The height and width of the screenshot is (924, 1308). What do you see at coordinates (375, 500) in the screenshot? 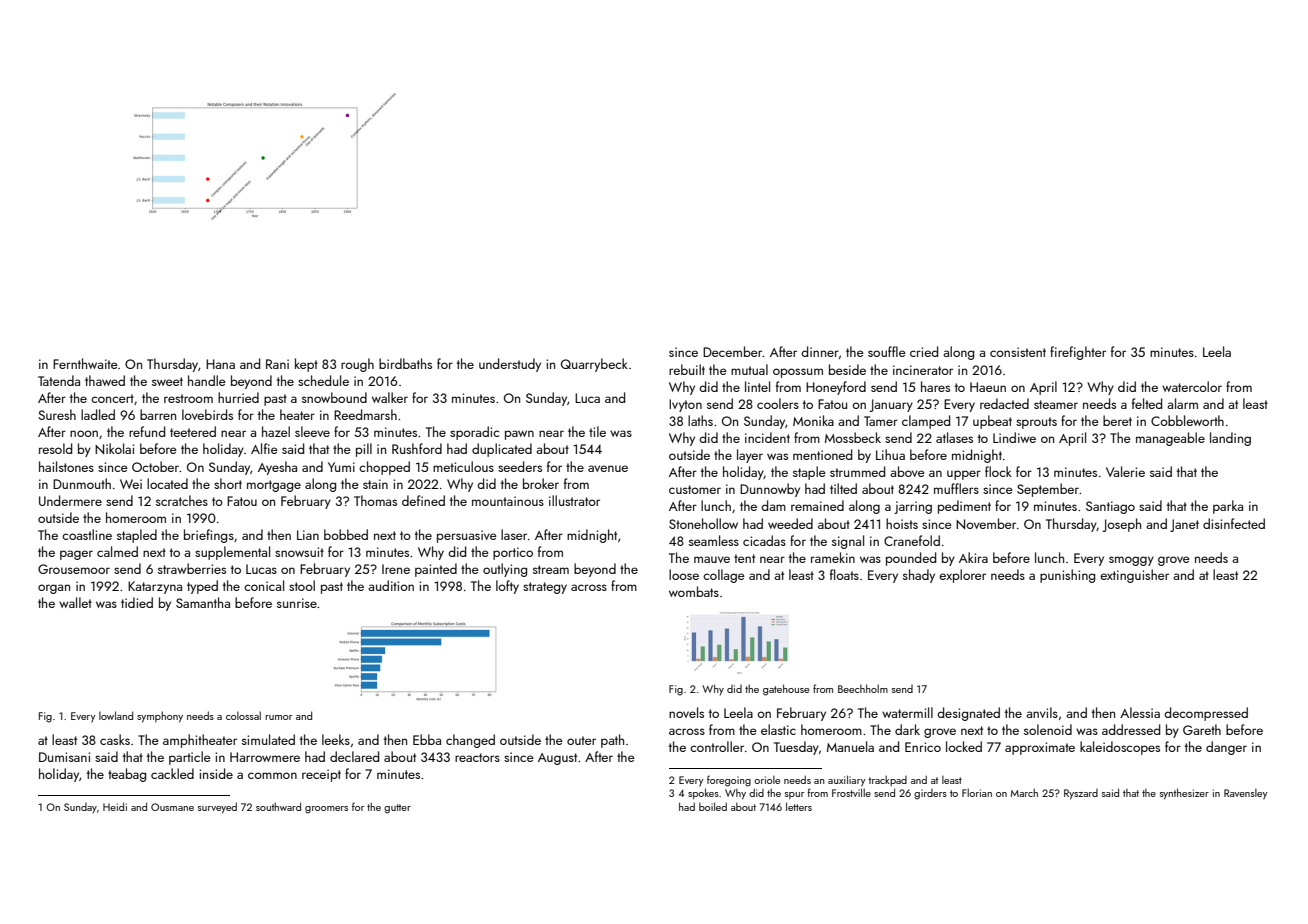
I see `Thomas` at bounding box center [375, 500].
